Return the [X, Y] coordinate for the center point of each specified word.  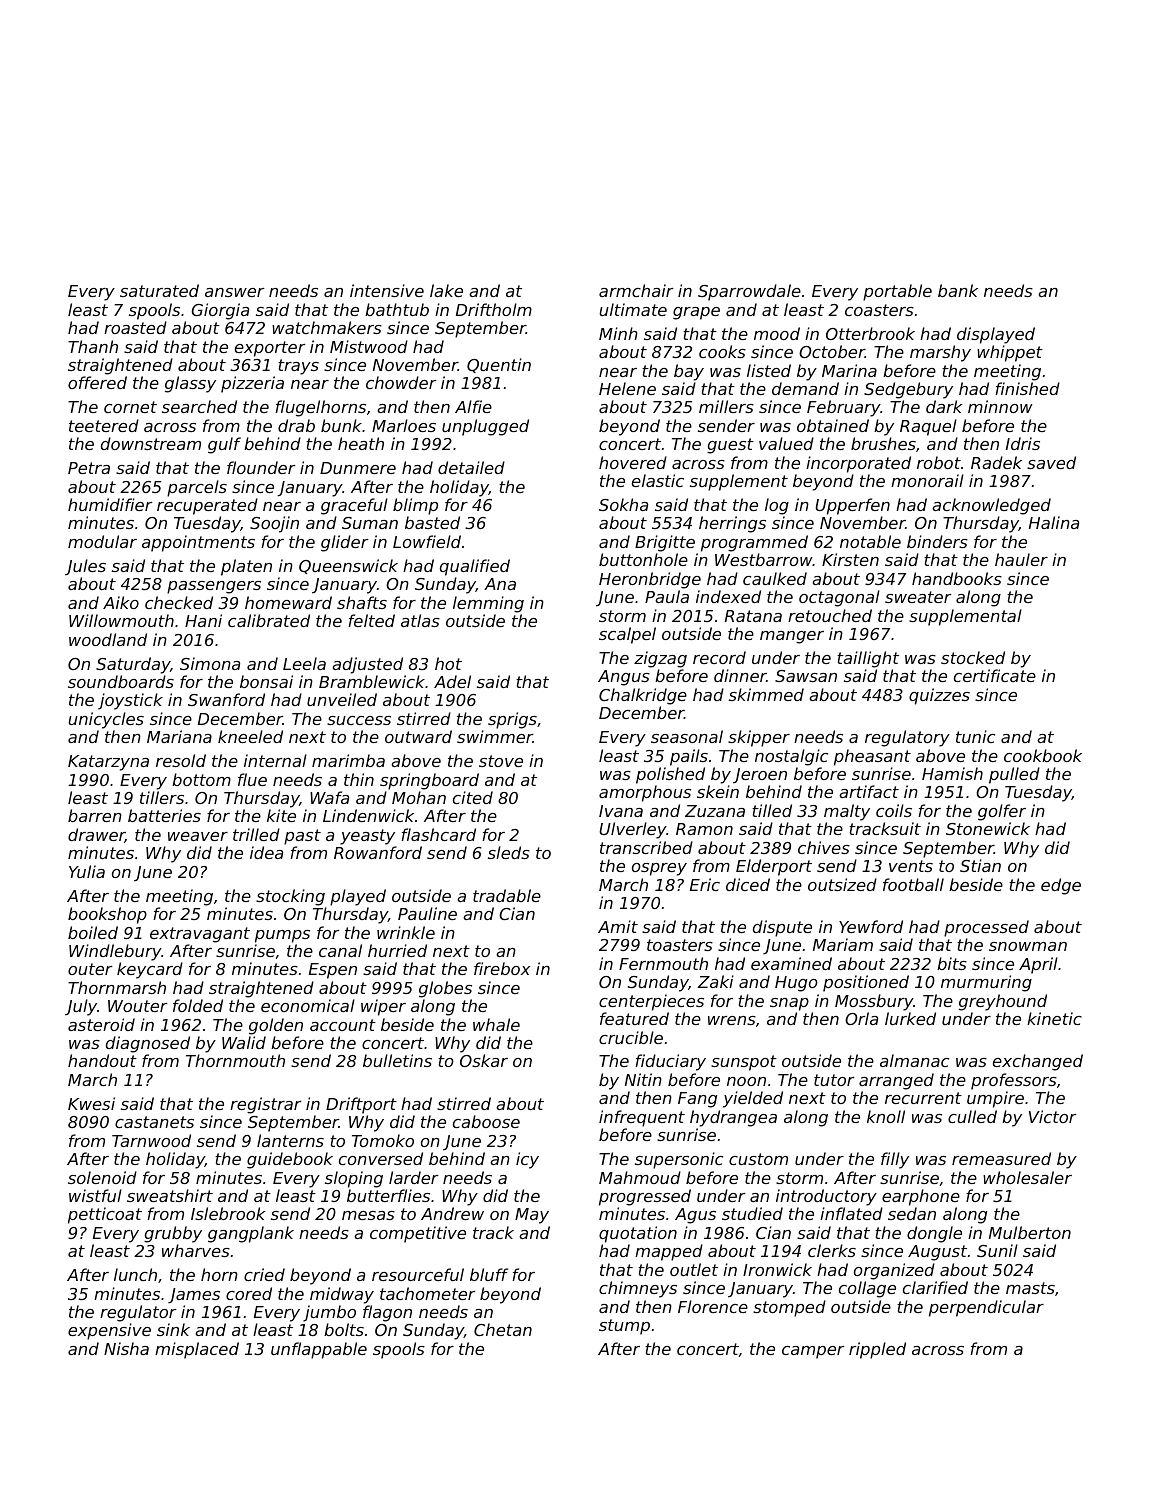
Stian [980, 865]
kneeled [250, 736]
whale [496, 1024]
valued [786, 443]
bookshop [107, 915]
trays [298, 367]
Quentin [499, 365]
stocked [973, 657]
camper [813, 1352]
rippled [877, 1350]
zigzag [660, 659]
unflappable [319, 1350]
